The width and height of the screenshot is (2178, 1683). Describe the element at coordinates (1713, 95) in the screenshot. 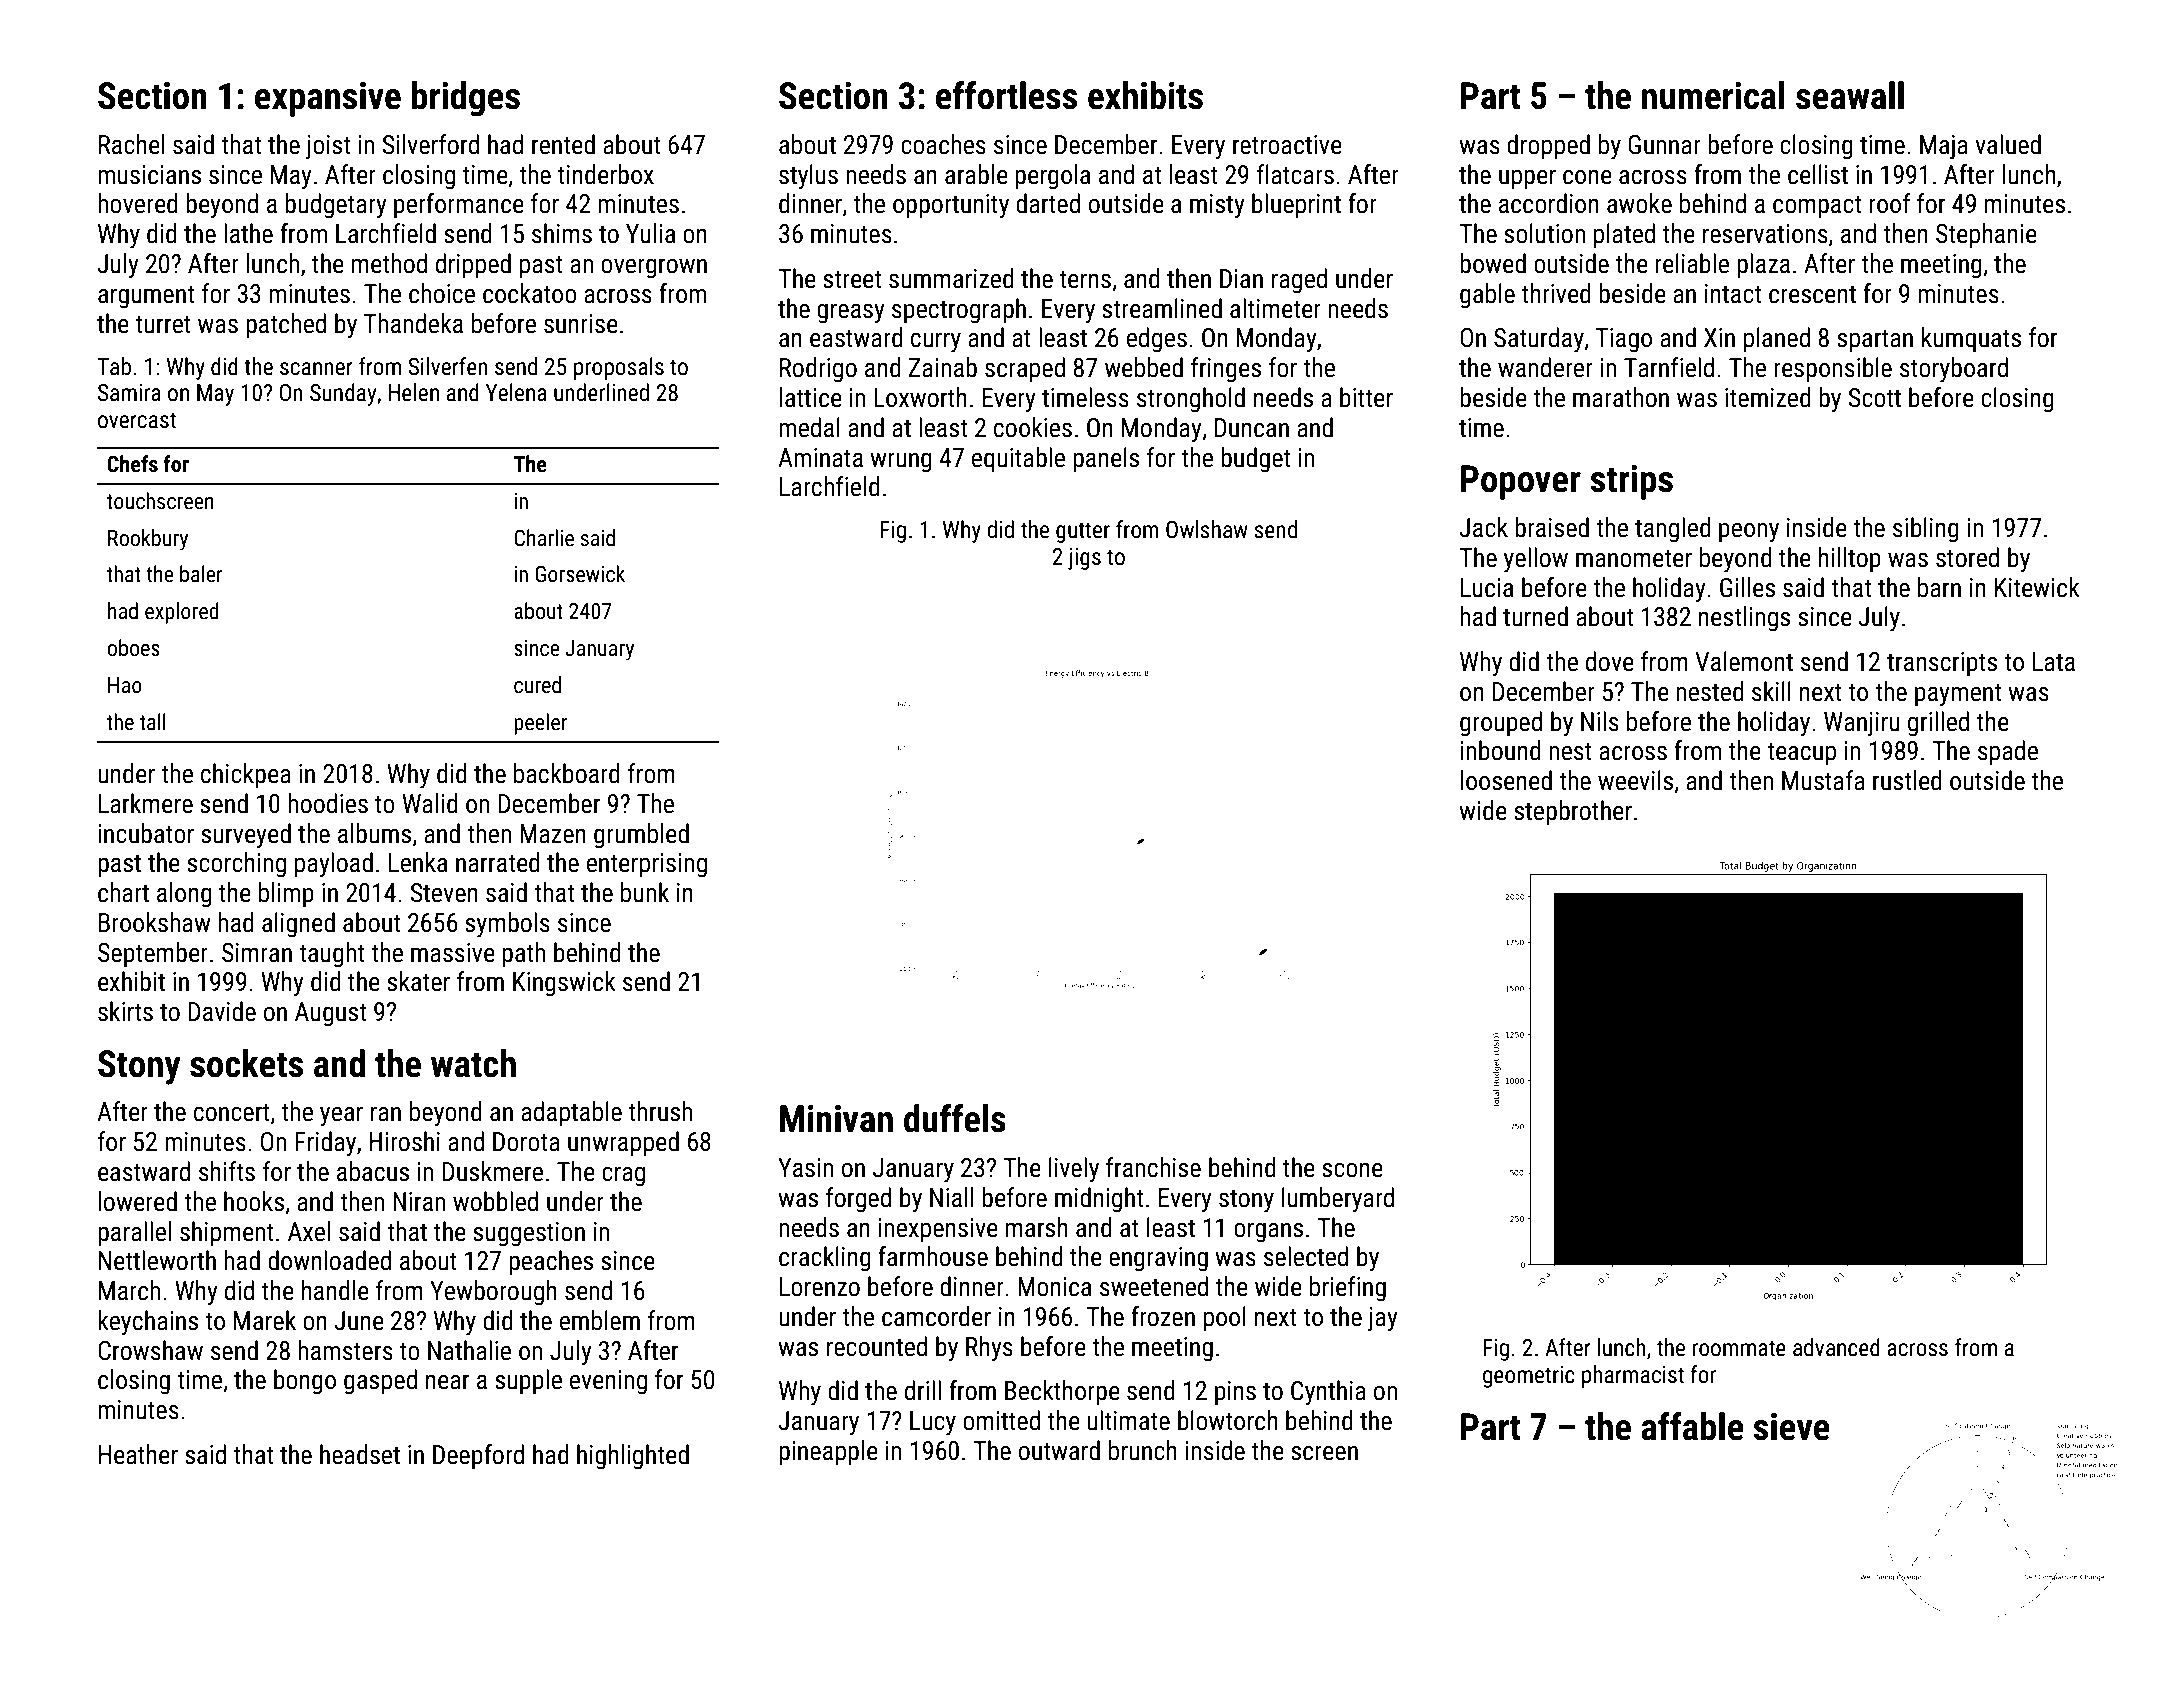

I see `numerical` at that location.
